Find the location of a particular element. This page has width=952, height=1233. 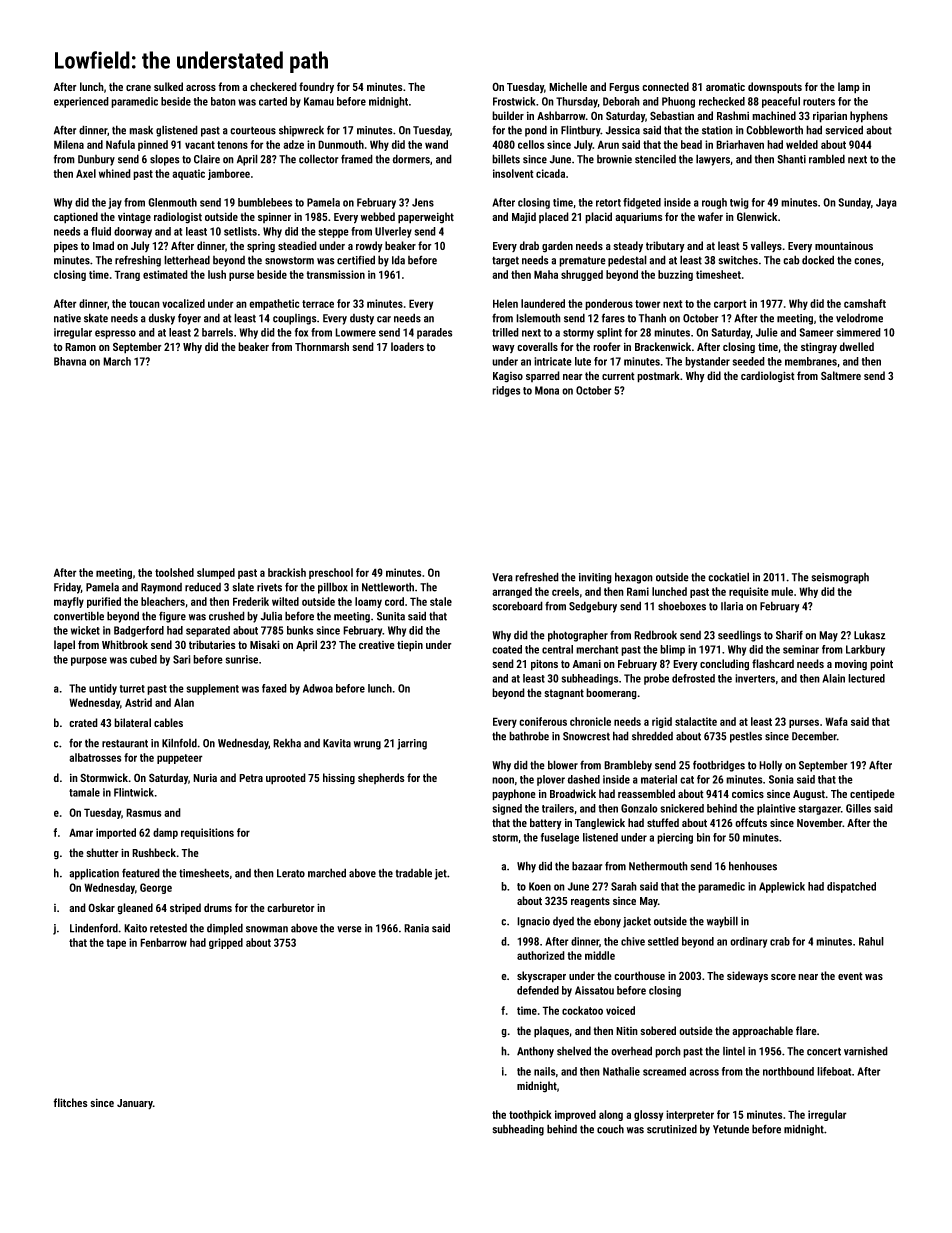

experienced is located at coordinates (81, 102).
